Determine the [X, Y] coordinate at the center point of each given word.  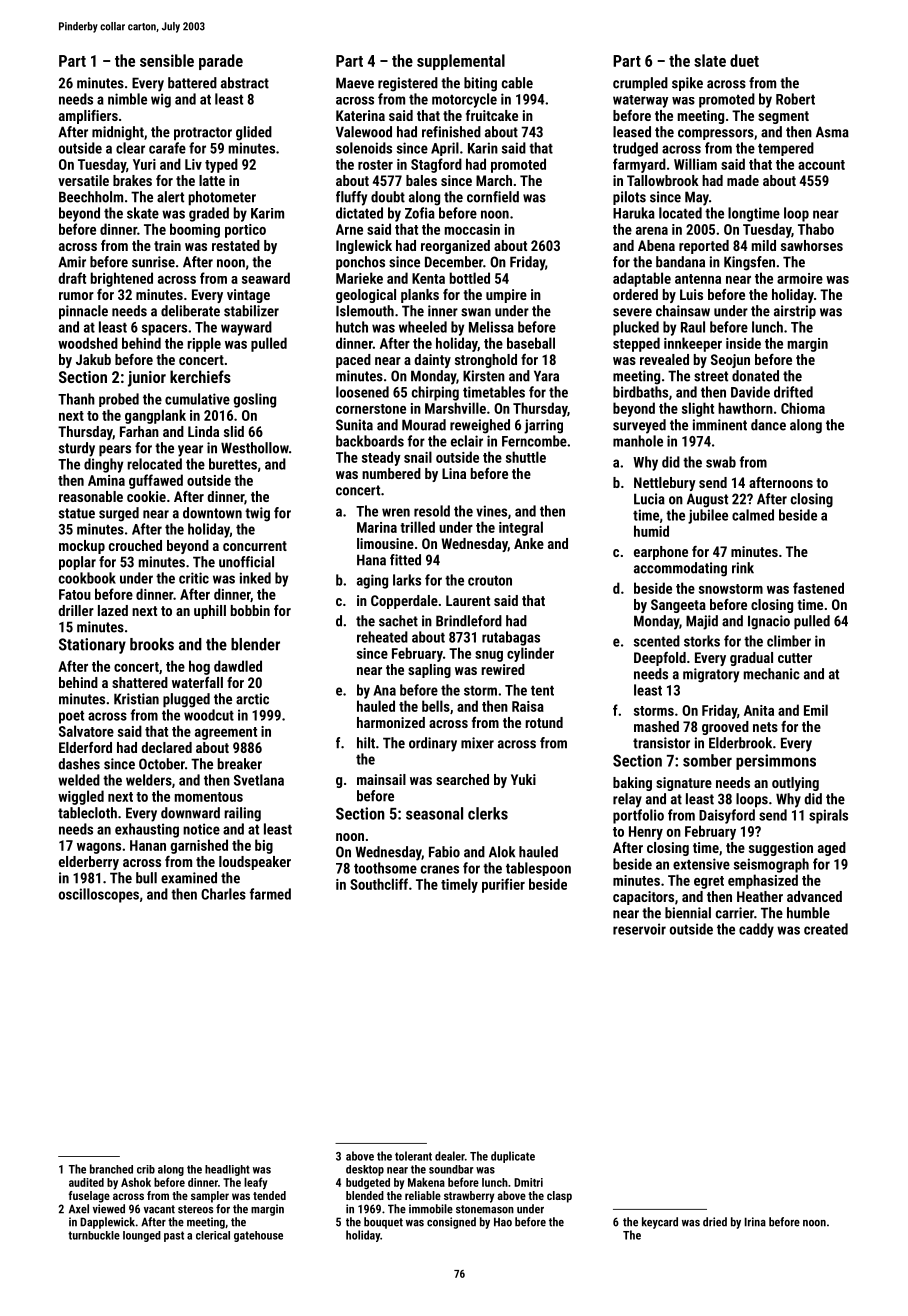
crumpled [640, 84]
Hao [503, 1222]
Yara [546, 376]
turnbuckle [94, 1235]
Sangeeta [678, 606]
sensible [167, 60]
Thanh [76, 399]
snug [489, 656]
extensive [701, 864]
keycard [660, 1223]
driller [76, 610]
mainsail [381, 779]
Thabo [816, 229]
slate [710, 60]
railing [242, 814]
